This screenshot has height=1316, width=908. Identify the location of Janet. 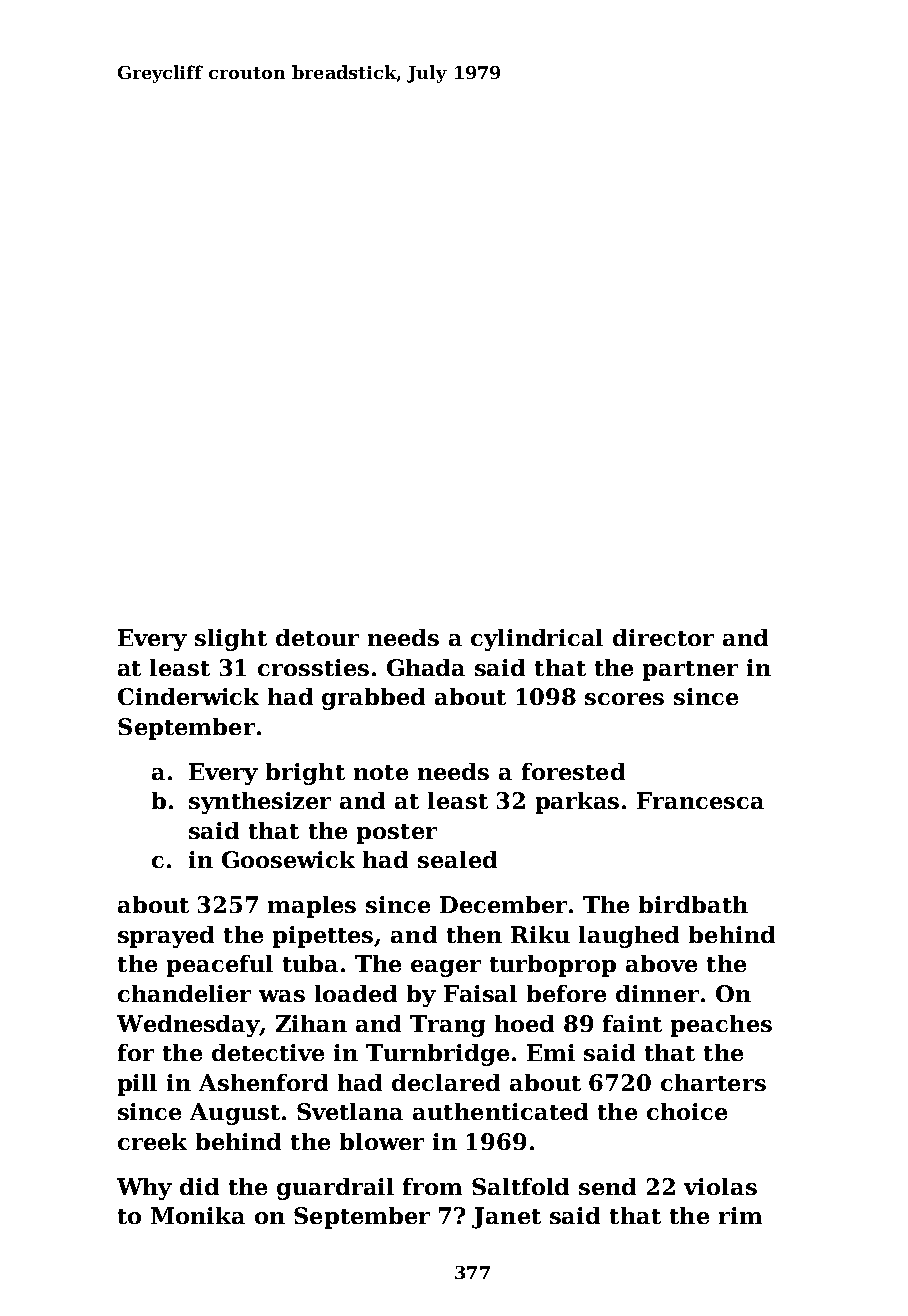
(506, 1218).
